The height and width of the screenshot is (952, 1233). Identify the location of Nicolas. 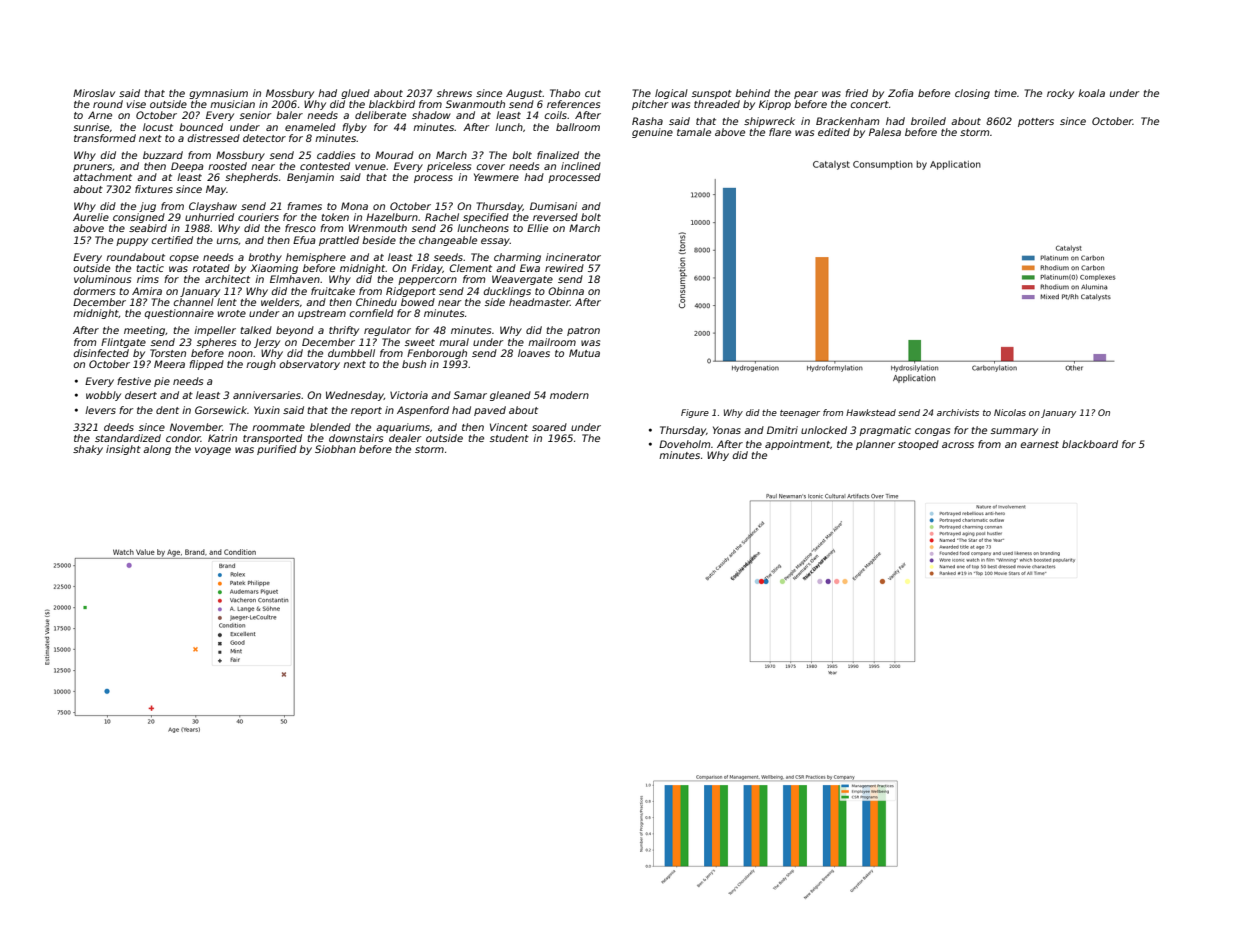
(1010, 412).
